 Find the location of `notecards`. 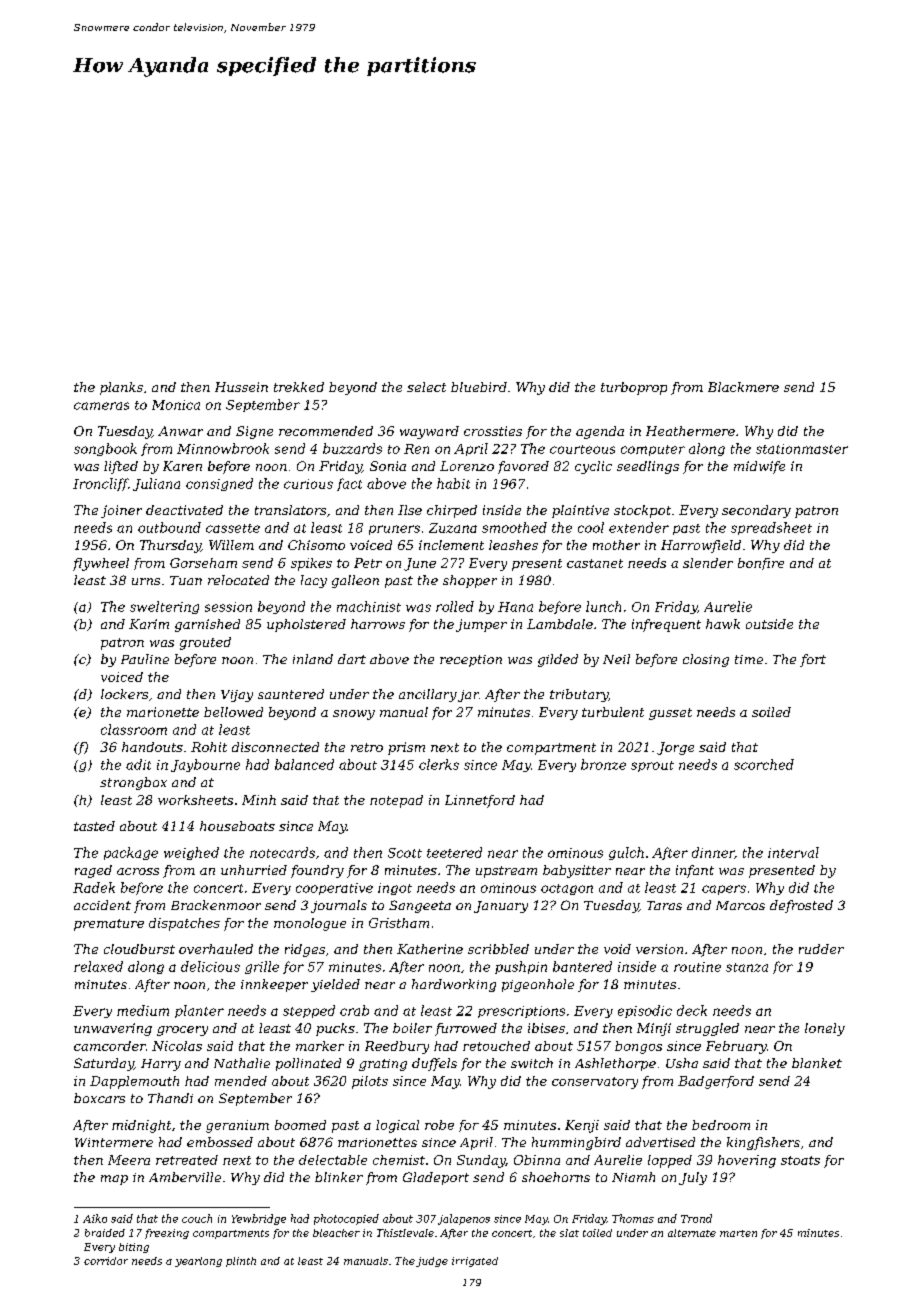

notecards is located at coordinates (282, 852).
